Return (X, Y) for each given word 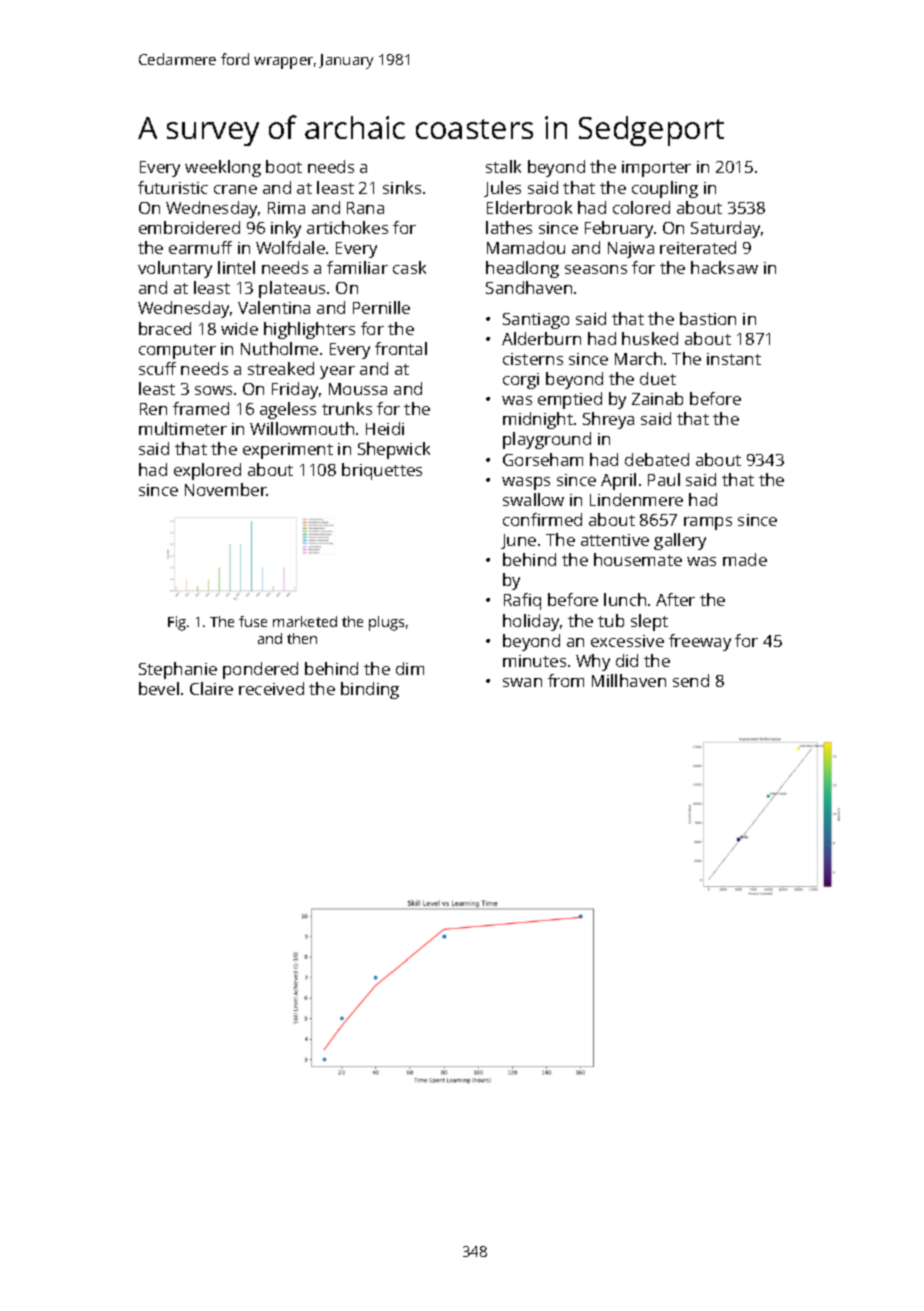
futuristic (173, 187)
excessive (627, 641)
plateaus (292, 289)
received (271, 688)
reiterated (698, 247)
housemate (638, 559)
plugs (386, 623)
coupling (665, 189)
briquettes (382, 471)
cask (409, 267)
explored (207, 471)
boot (284, 166)
